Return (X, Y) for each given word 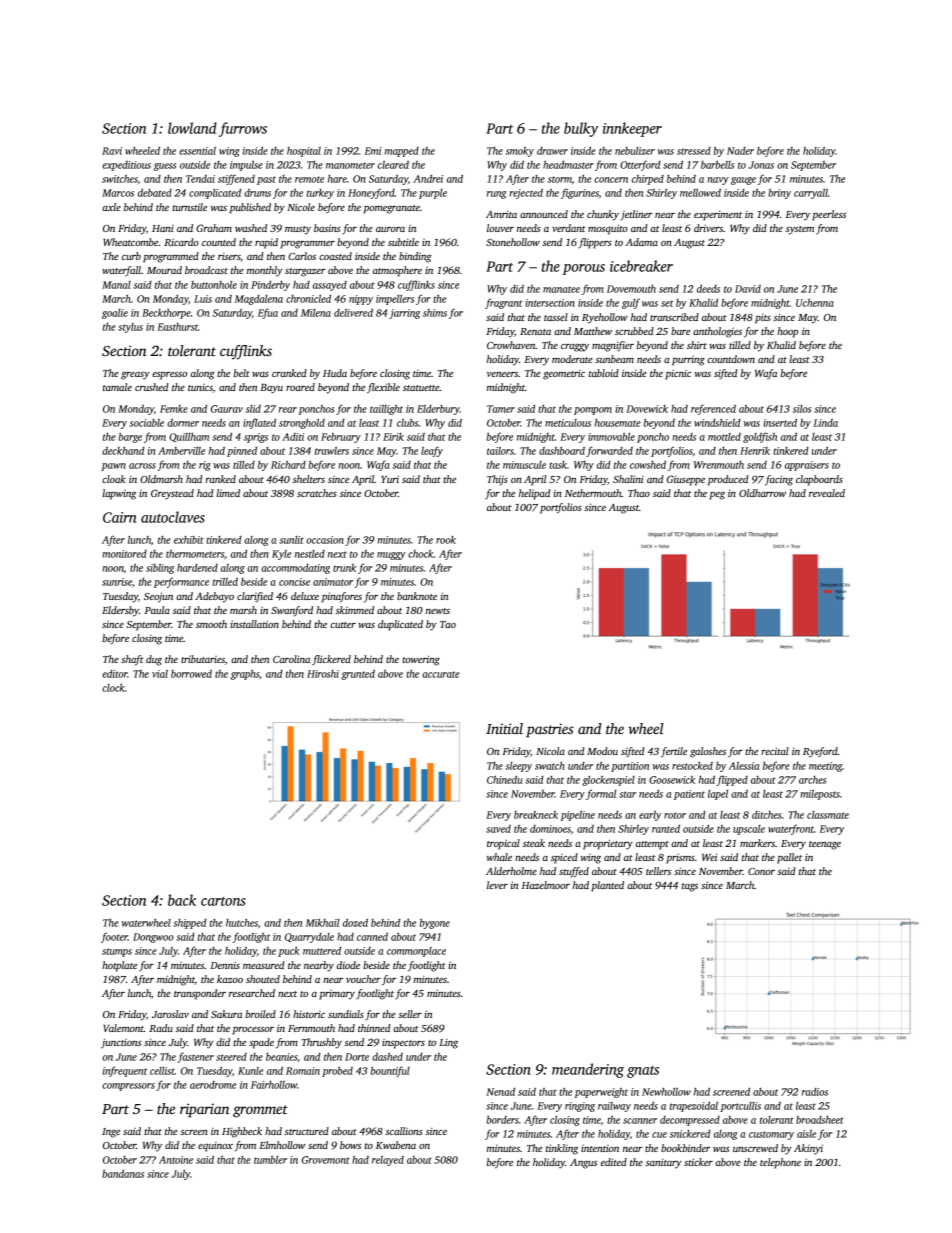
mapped (402, 152)
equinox (215, 1147)
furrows (243, 129)
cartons (223, 901)
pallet (789, 858)
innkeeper (632, 129)
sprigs (256, 438)
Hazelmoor (546, 885)
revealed (827, 493)
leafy (432, 451)
